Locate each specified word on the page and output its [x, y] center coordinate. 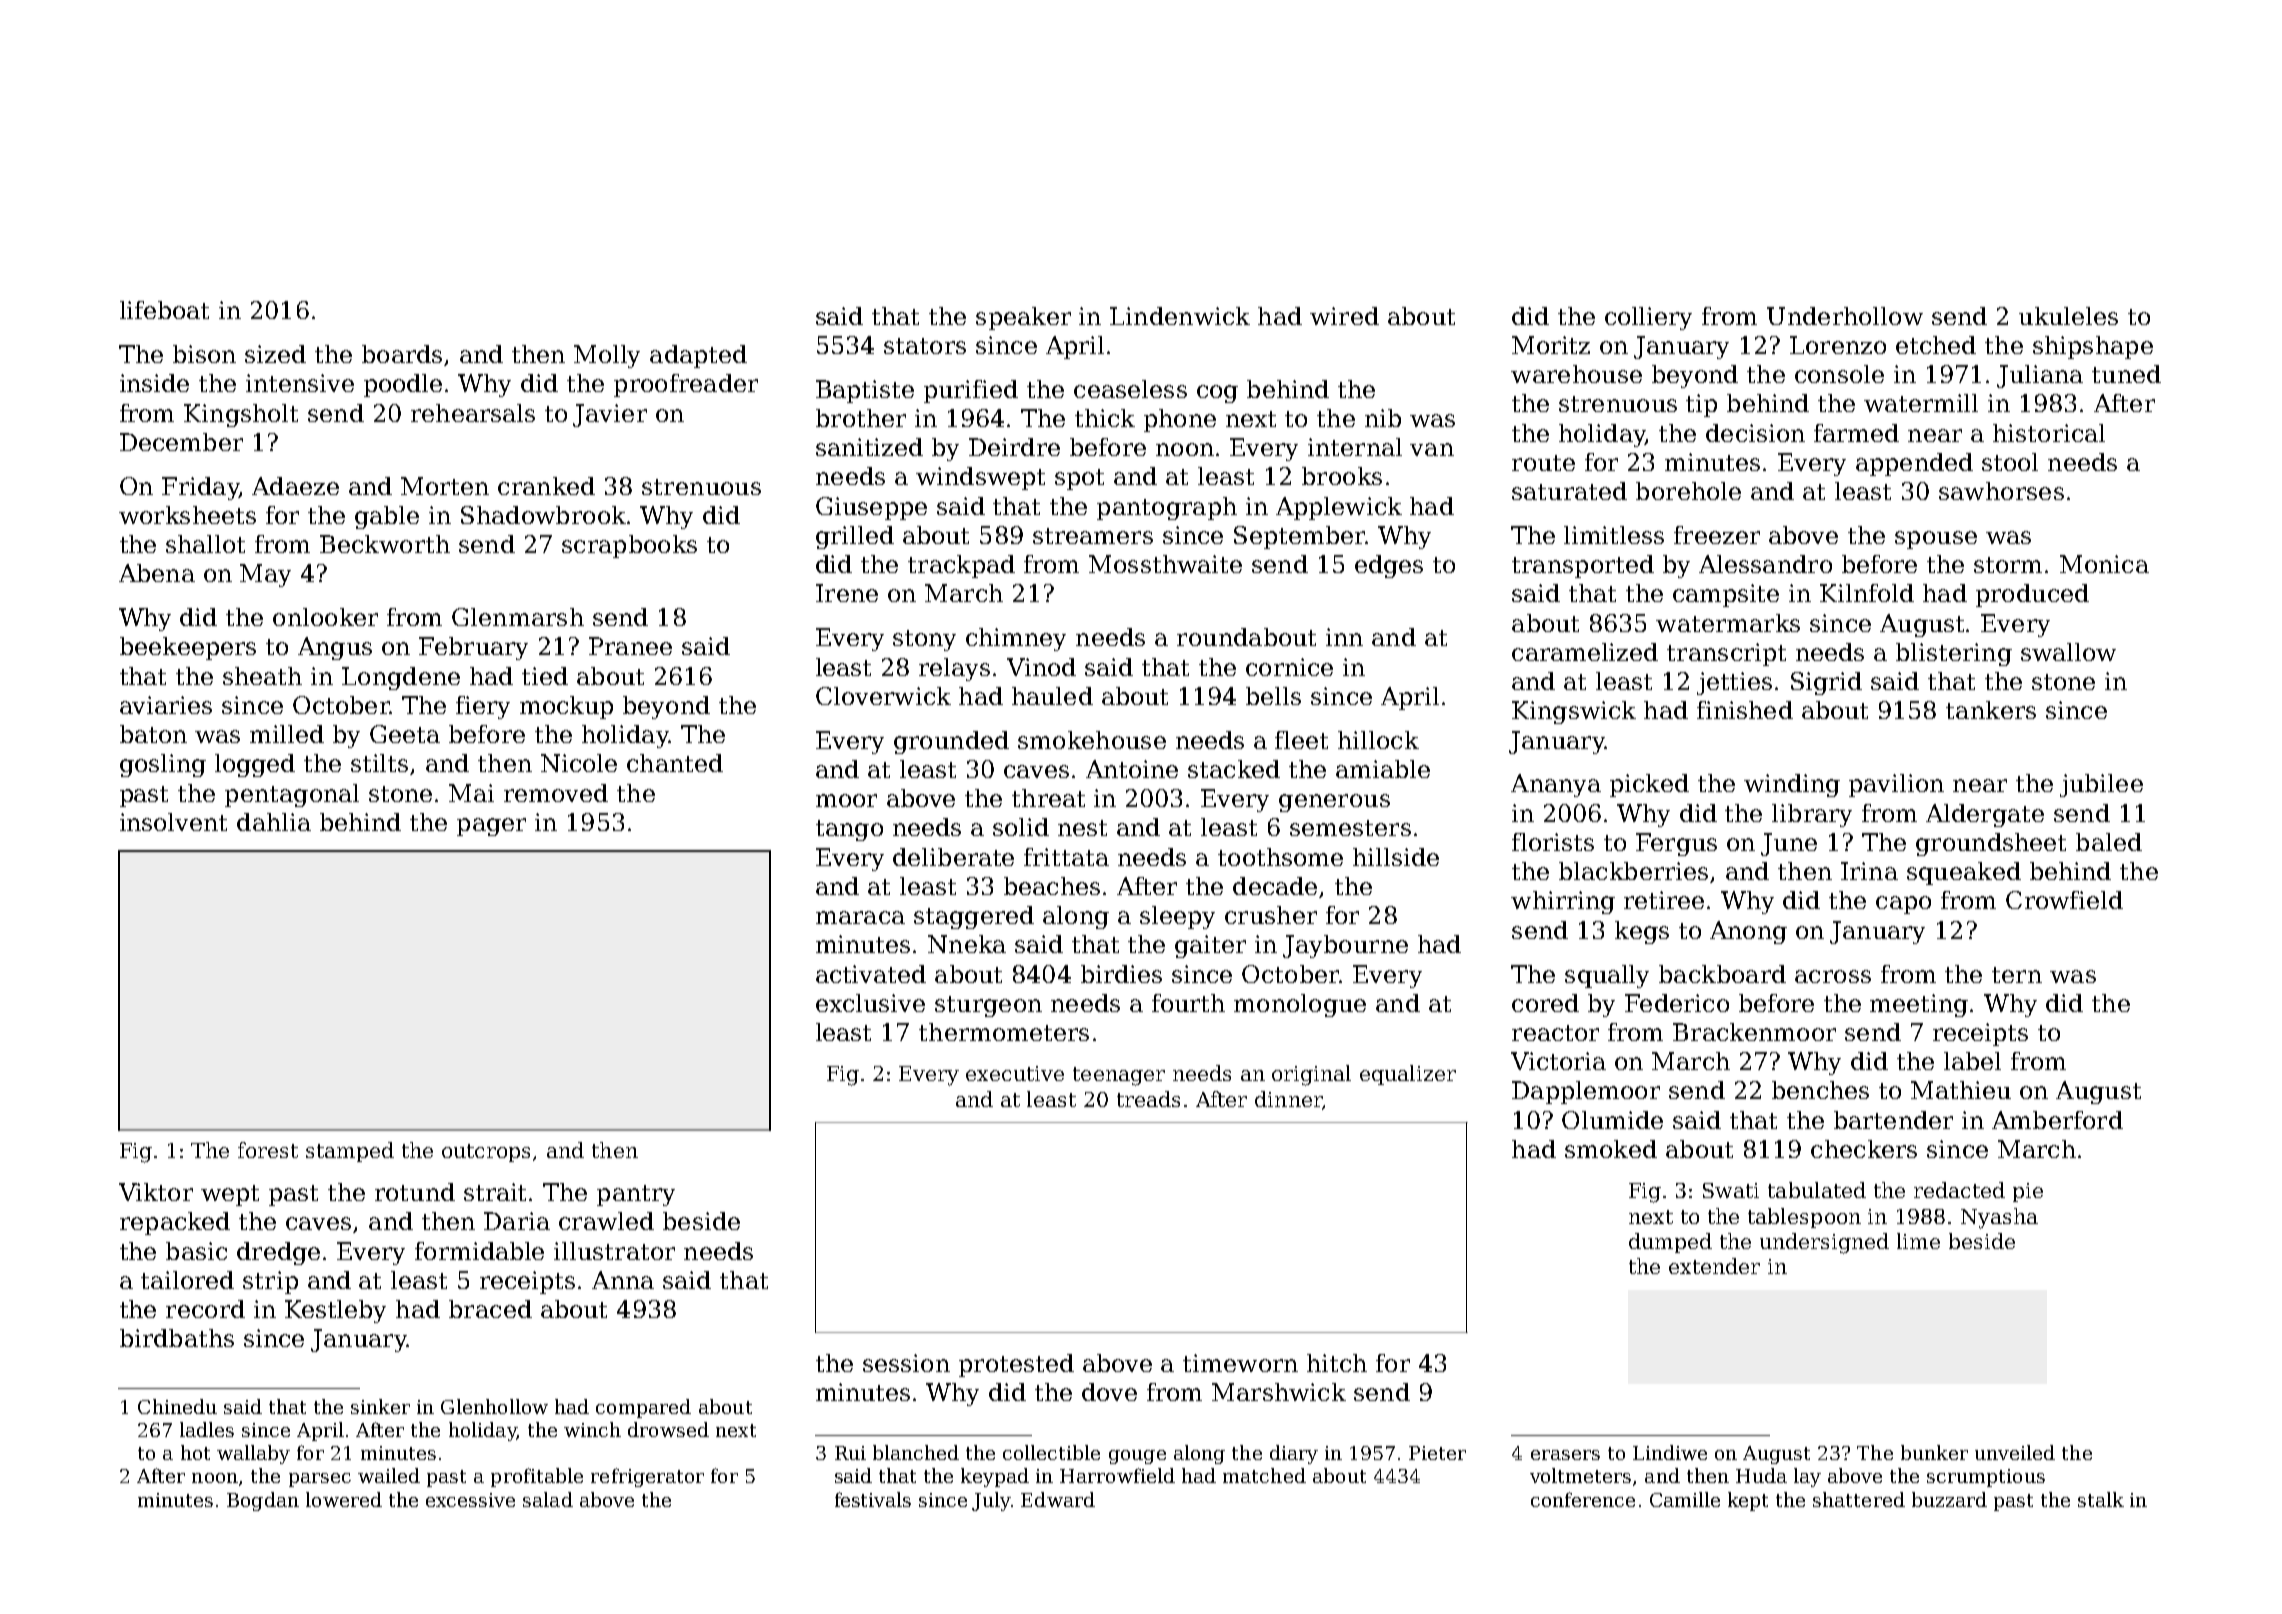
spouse [1936, 540]
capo [1903, 905]
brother [861, 418]
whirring [1563, 902]
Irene [847, 593]
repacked [175, 1223]
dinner [1288, 1099]
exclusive [870, 1003]
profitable [537, 1477]
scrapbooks [629, 546]
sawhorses [2001, 491]
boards [402, 354]
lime [1918, 1241]
